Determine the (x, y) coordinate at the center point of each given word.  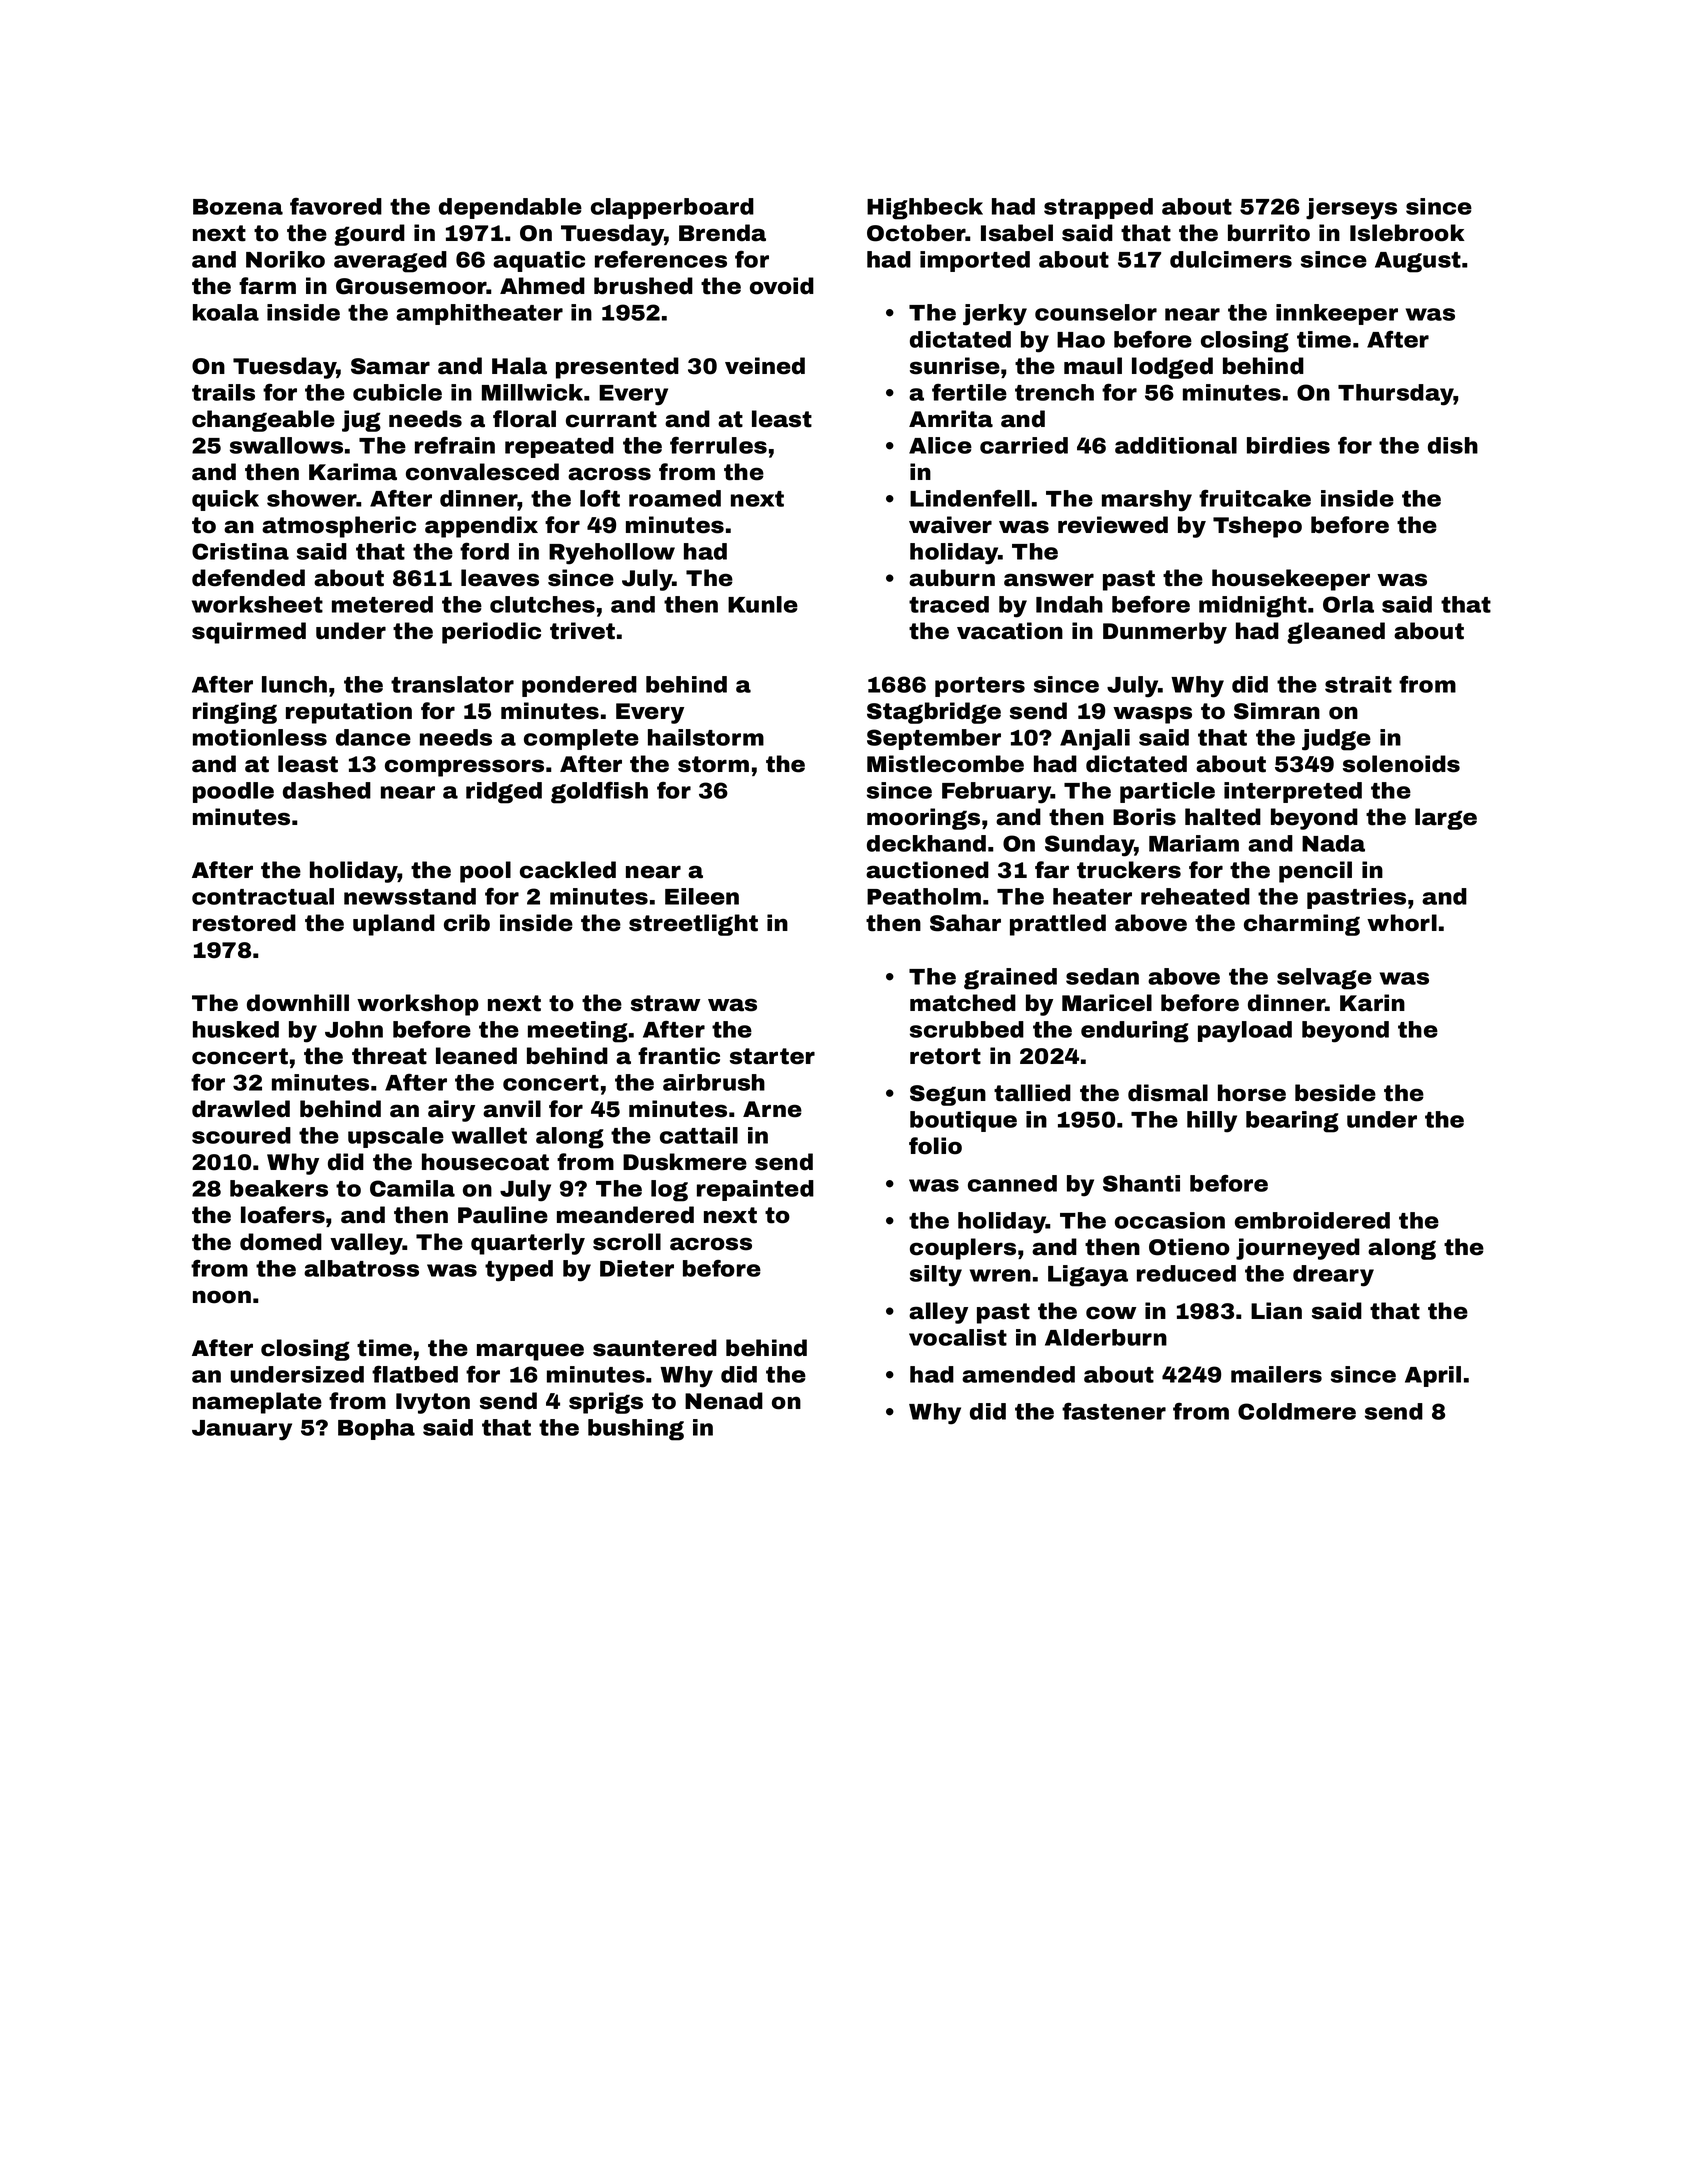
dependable (510, 208)
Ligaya (1088, 1276)
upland (394, 925)
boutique (963, 1121)
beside (1335, 1093)
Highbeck (925, 209)
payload (1245, 1032)
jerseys (1351, 209)
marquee (530, 1352)
